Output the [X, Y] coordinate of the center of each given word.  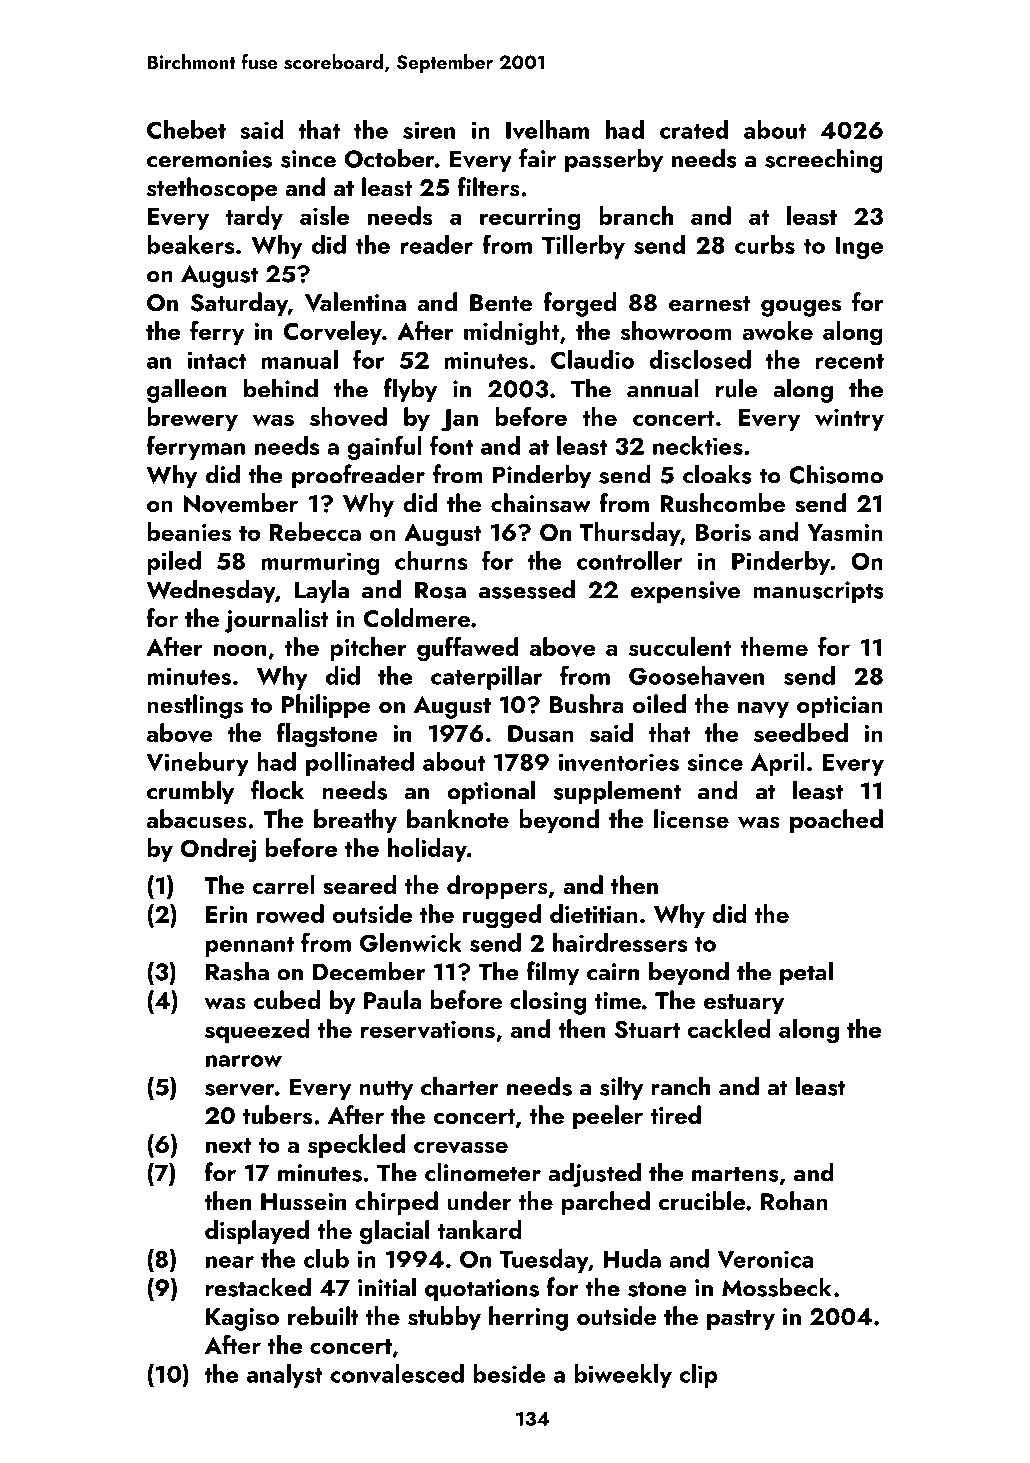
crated [694, 129]
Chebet [186, 129]
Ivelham [547, 130]
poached [836, 821]
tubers [277, 1115]
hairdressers [620, 942]
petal [806, 973]
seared [360, 885]
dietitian [594, 913]
